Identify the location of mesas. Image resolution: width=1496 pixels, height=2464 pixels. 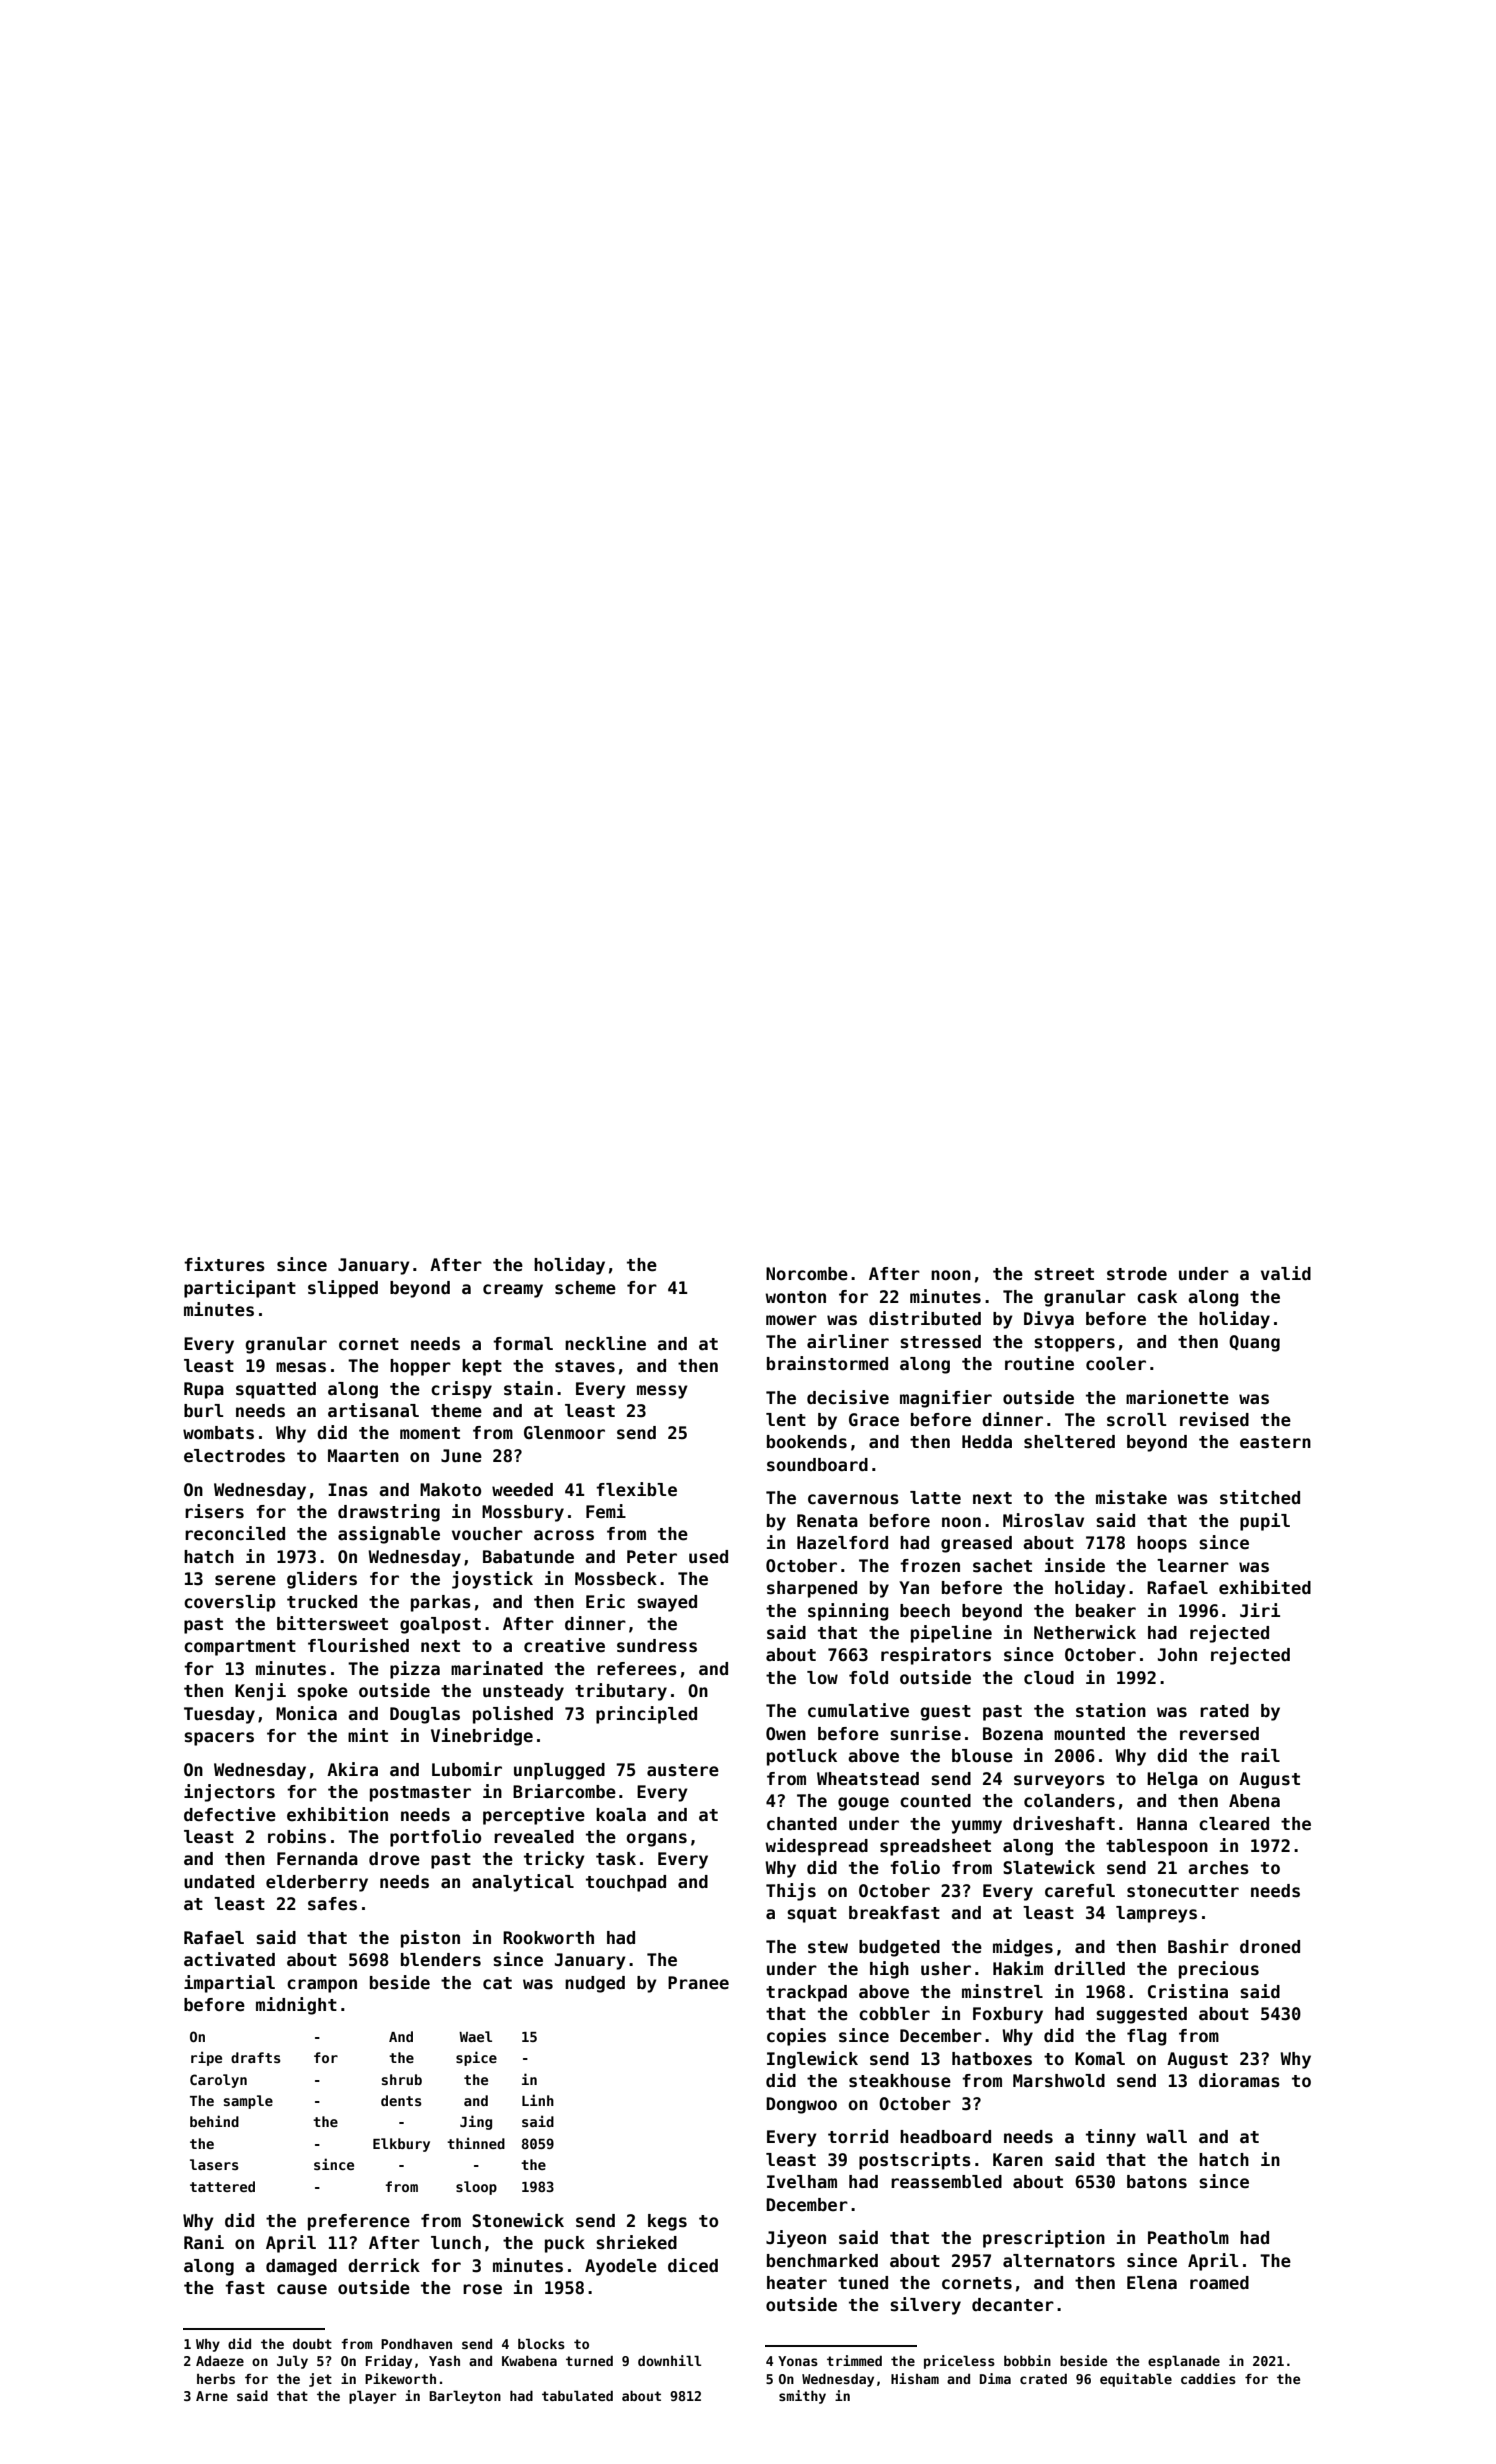
(301, 1367).
